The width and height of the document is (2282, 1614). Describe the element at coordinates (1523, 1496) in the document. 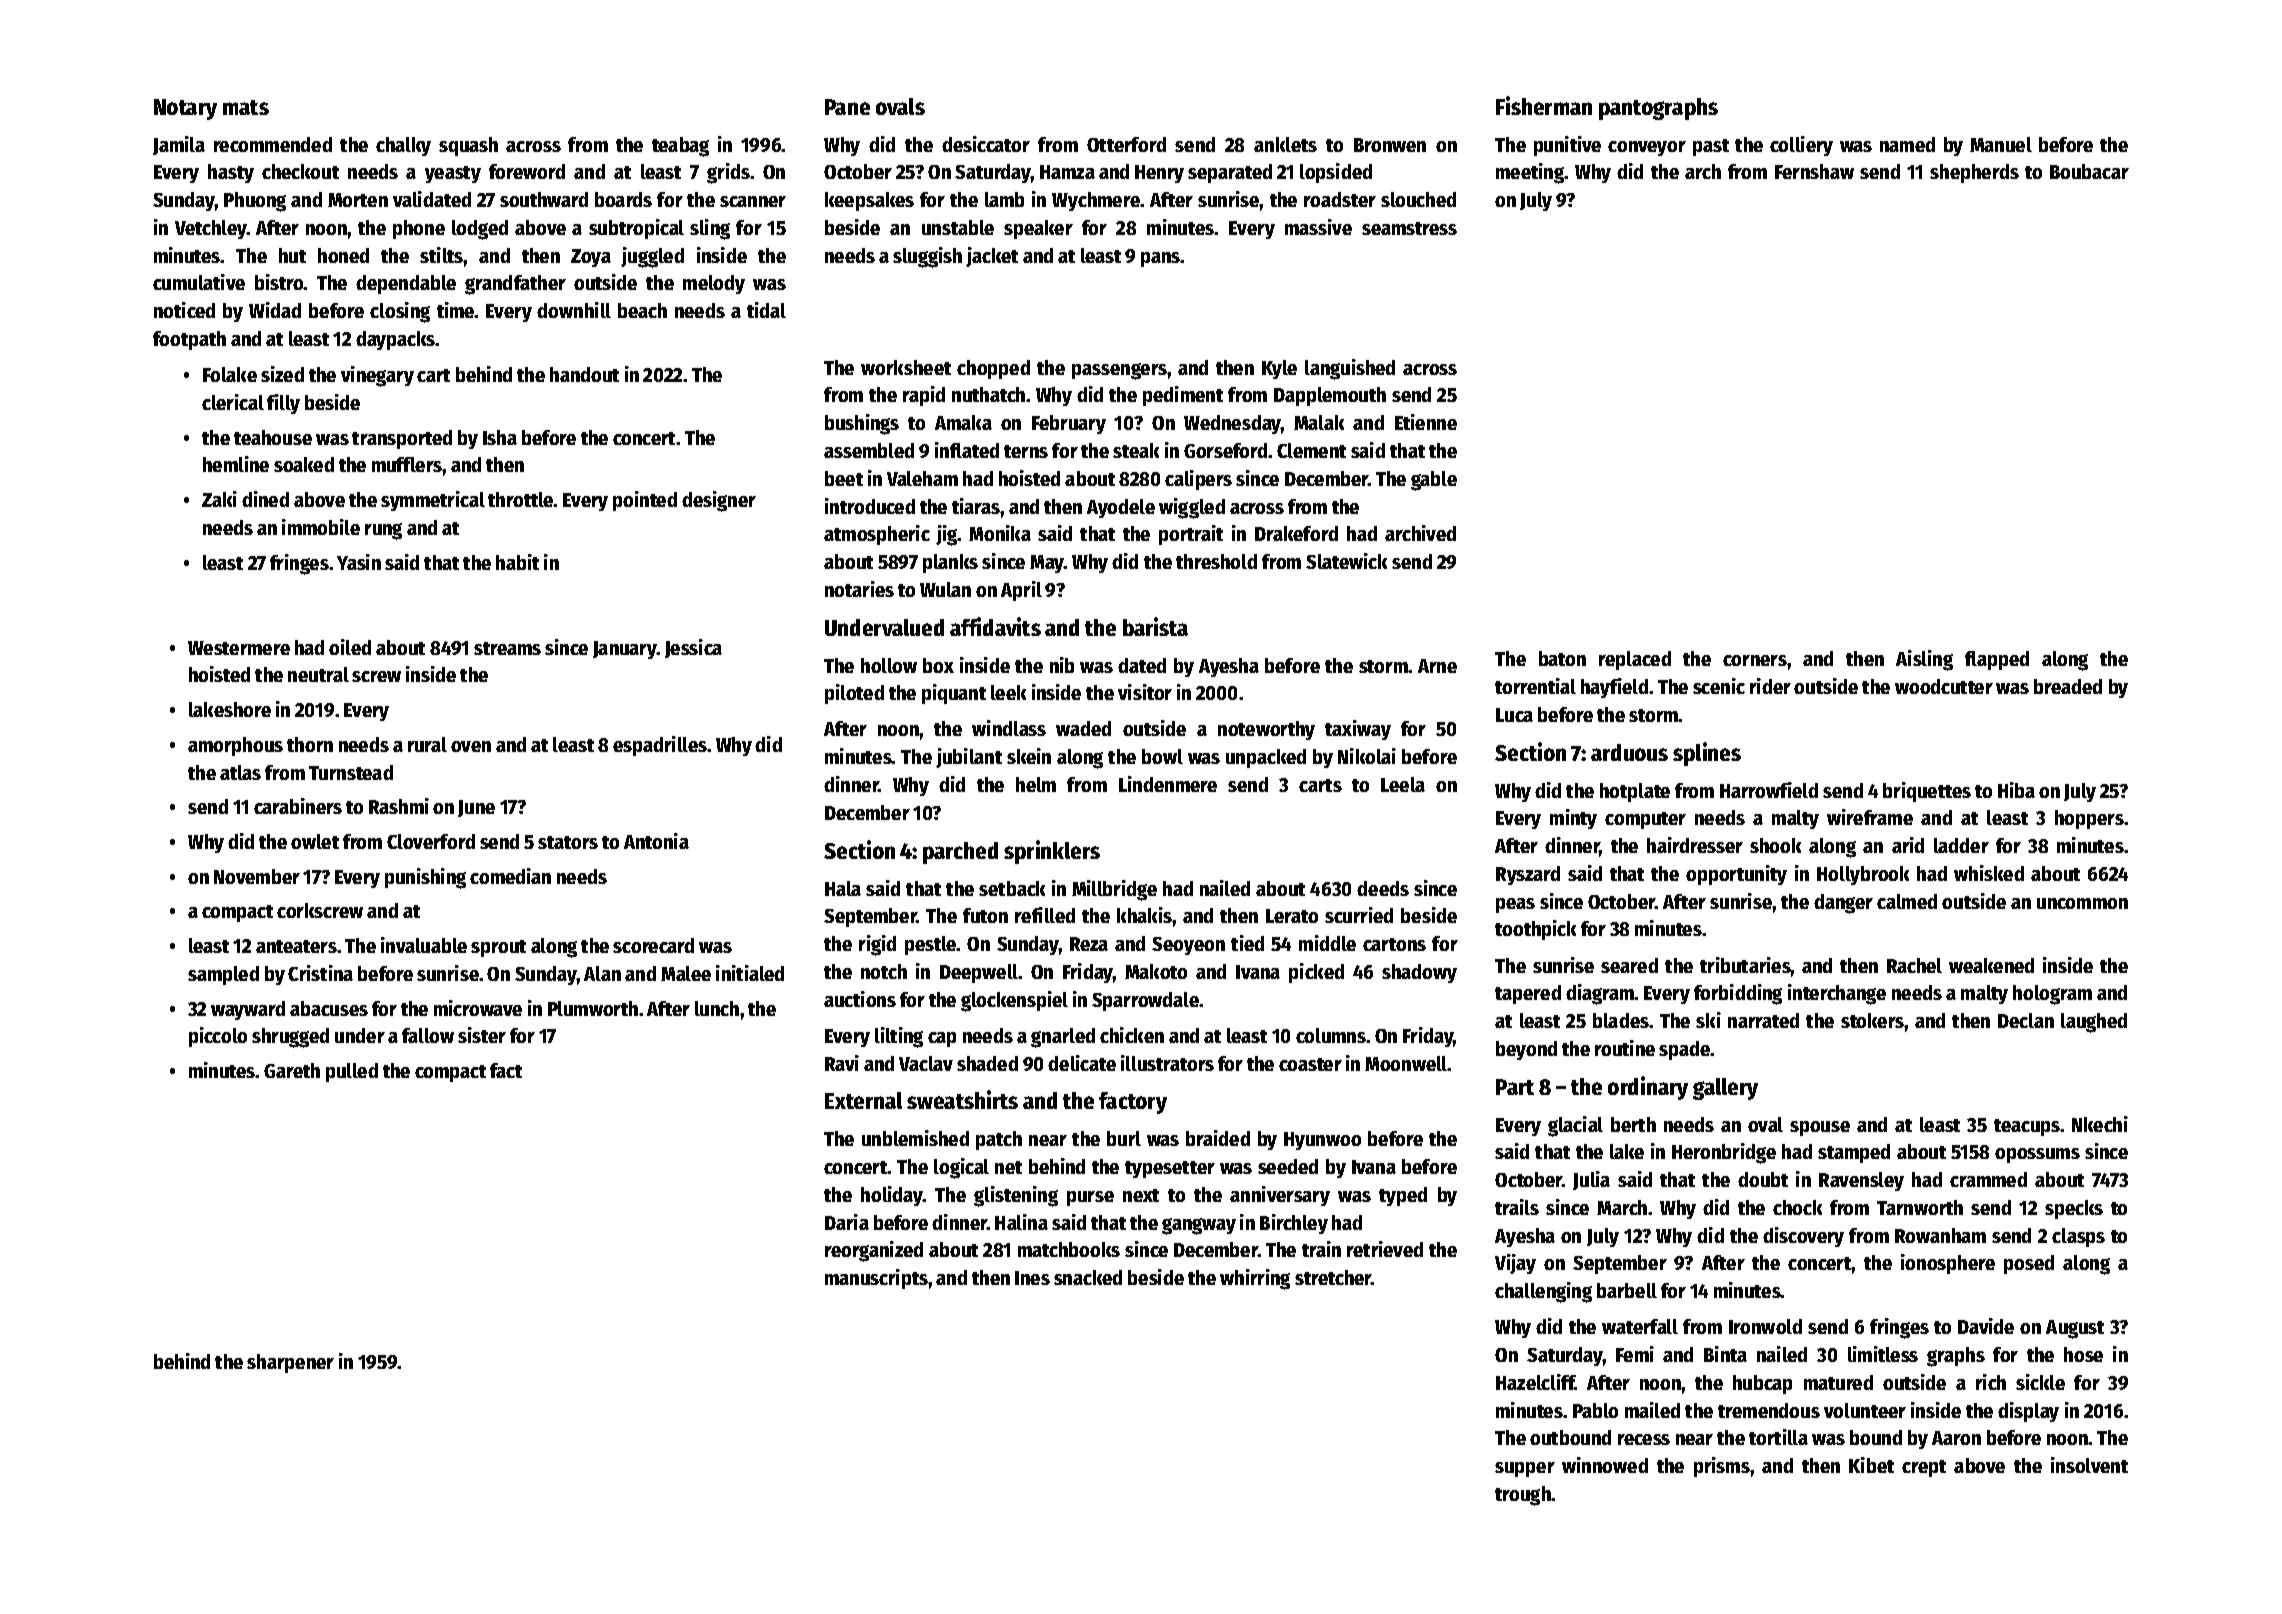

I see `trough` at that location.
